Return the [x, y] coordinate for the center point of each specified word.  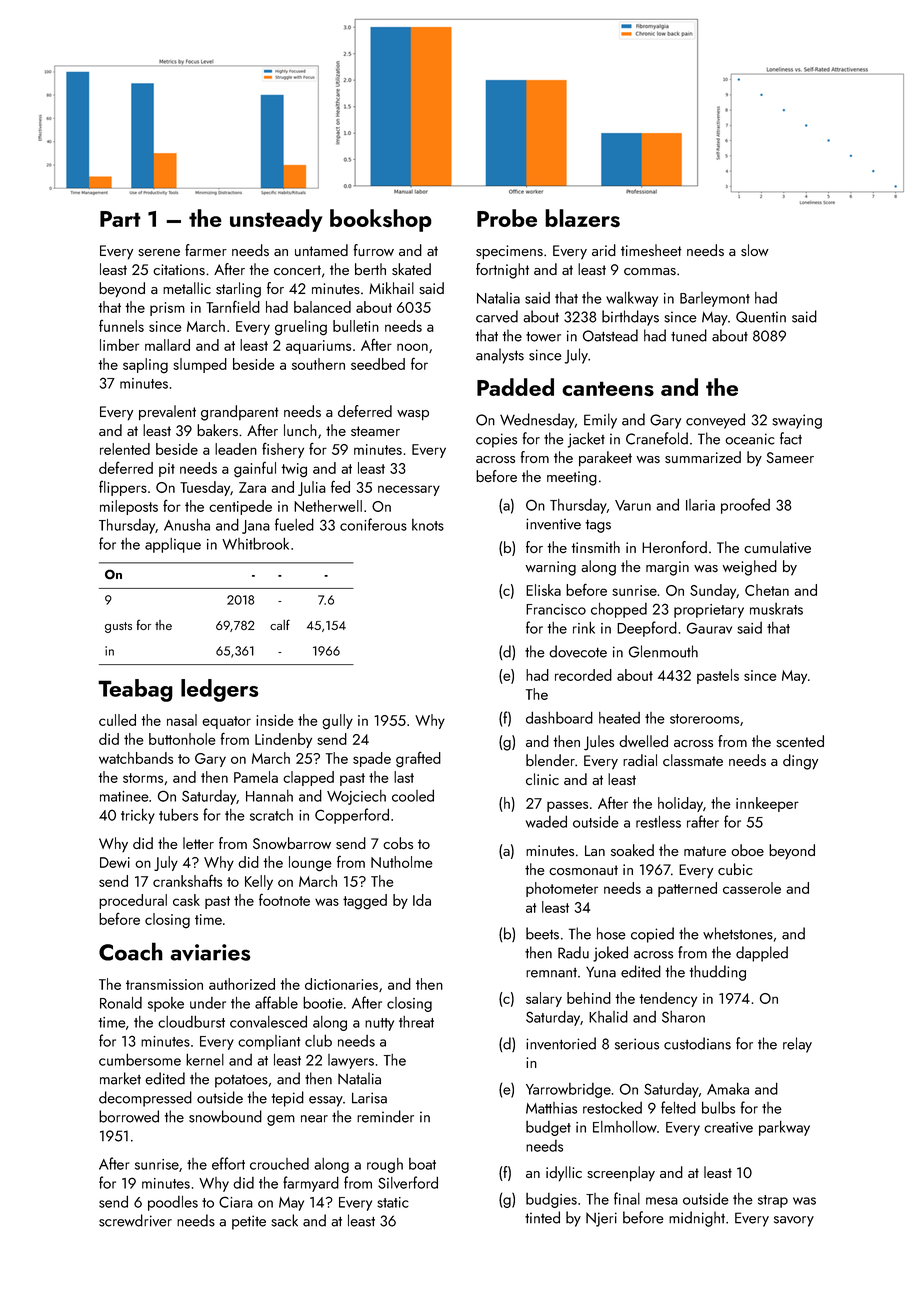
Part [120, 219]
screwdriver [135, 1220]
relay [797, 1045]
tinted [542, 1217]
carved [497, 316]
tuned [689, 335]
